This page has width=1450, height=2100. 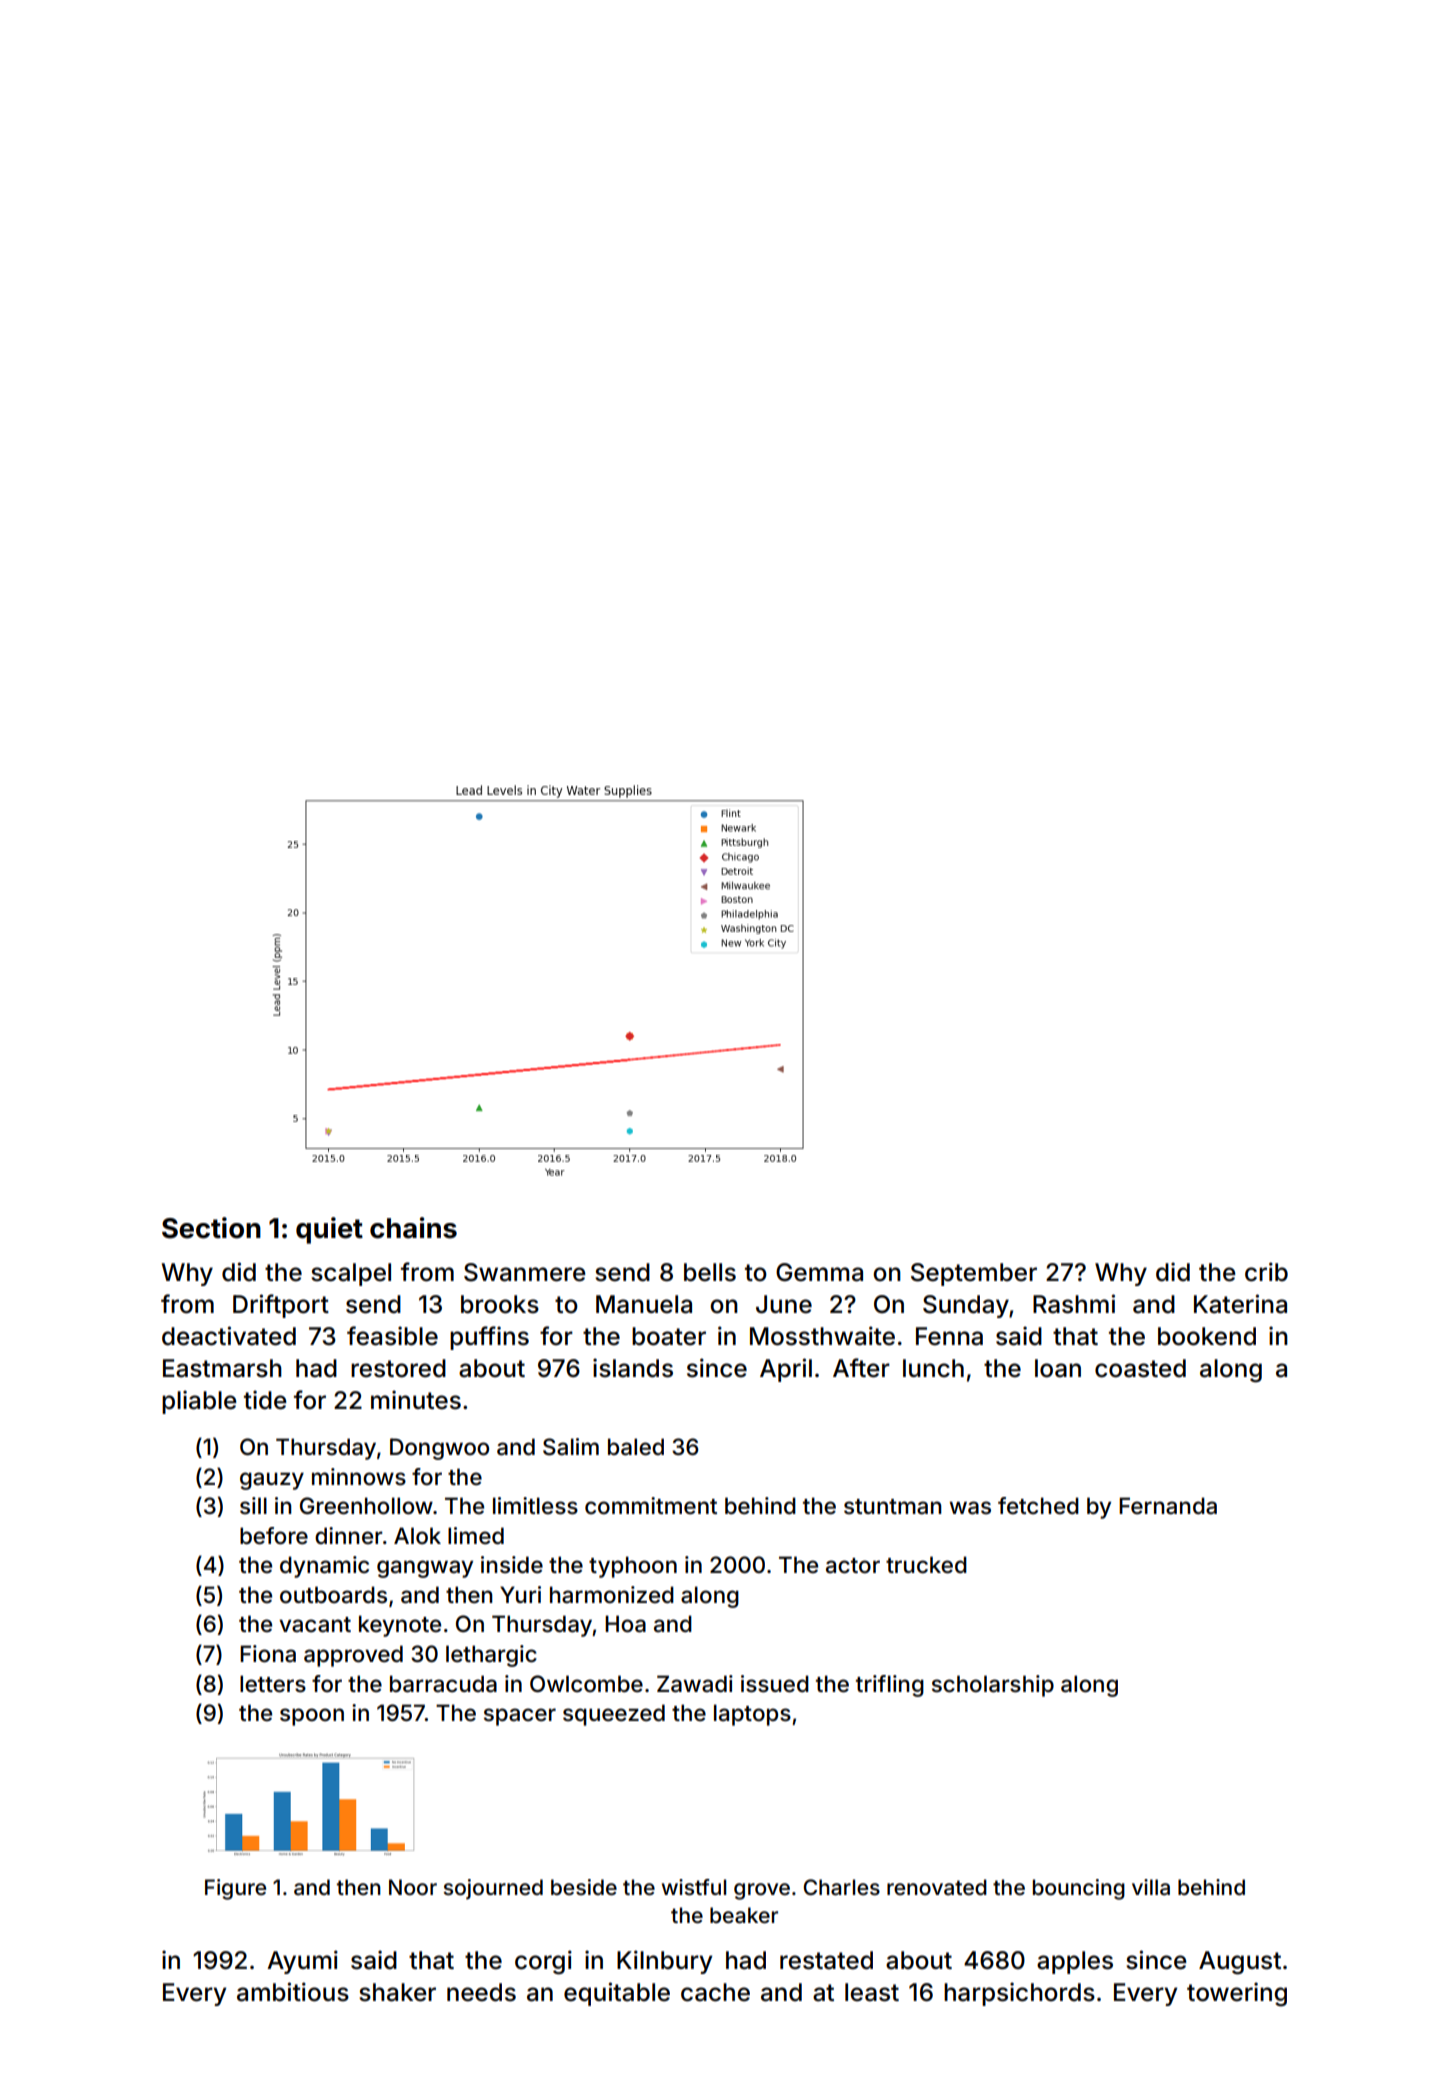 What do you see at coordinates (819, 1272) in the page?
I see `Gemma` at bounding box center [819, 1272].
